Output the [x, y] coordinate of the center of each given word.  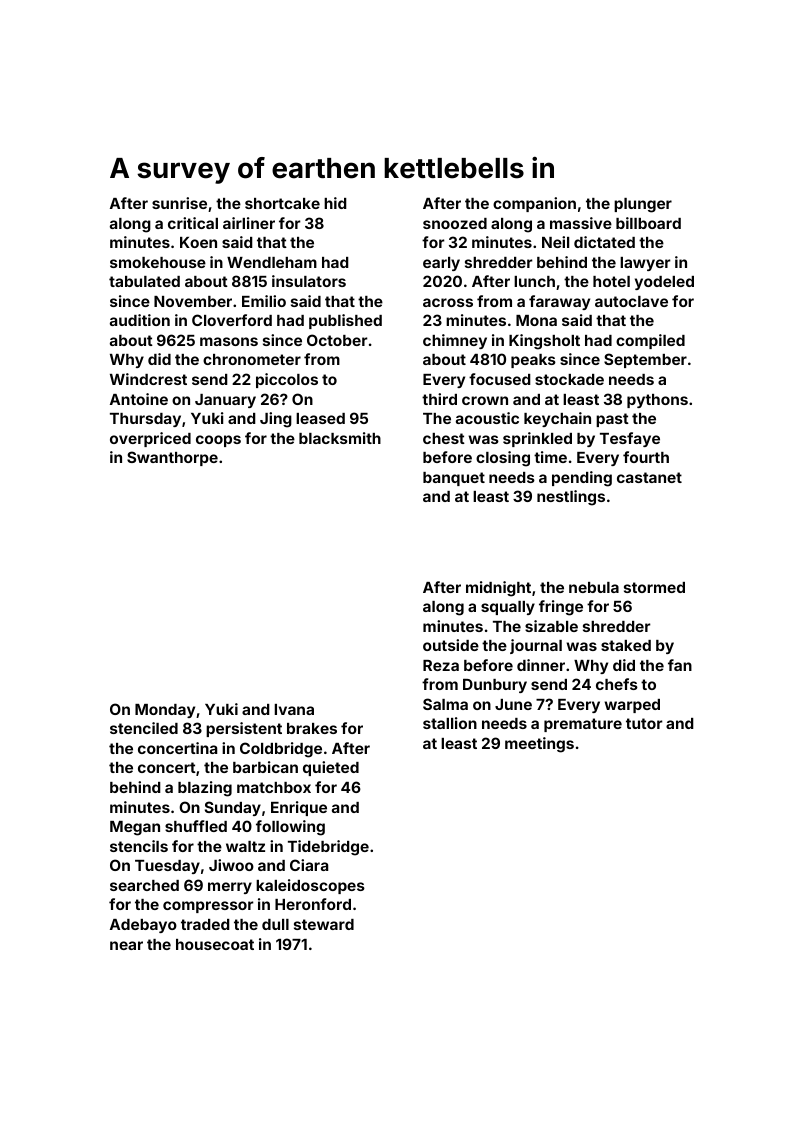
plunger [643, 205]
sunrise [179, 203]
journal [536, 646]
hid [335, 203]
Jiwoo [231, 865]
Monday [165, 711]
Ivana [294, 709]
